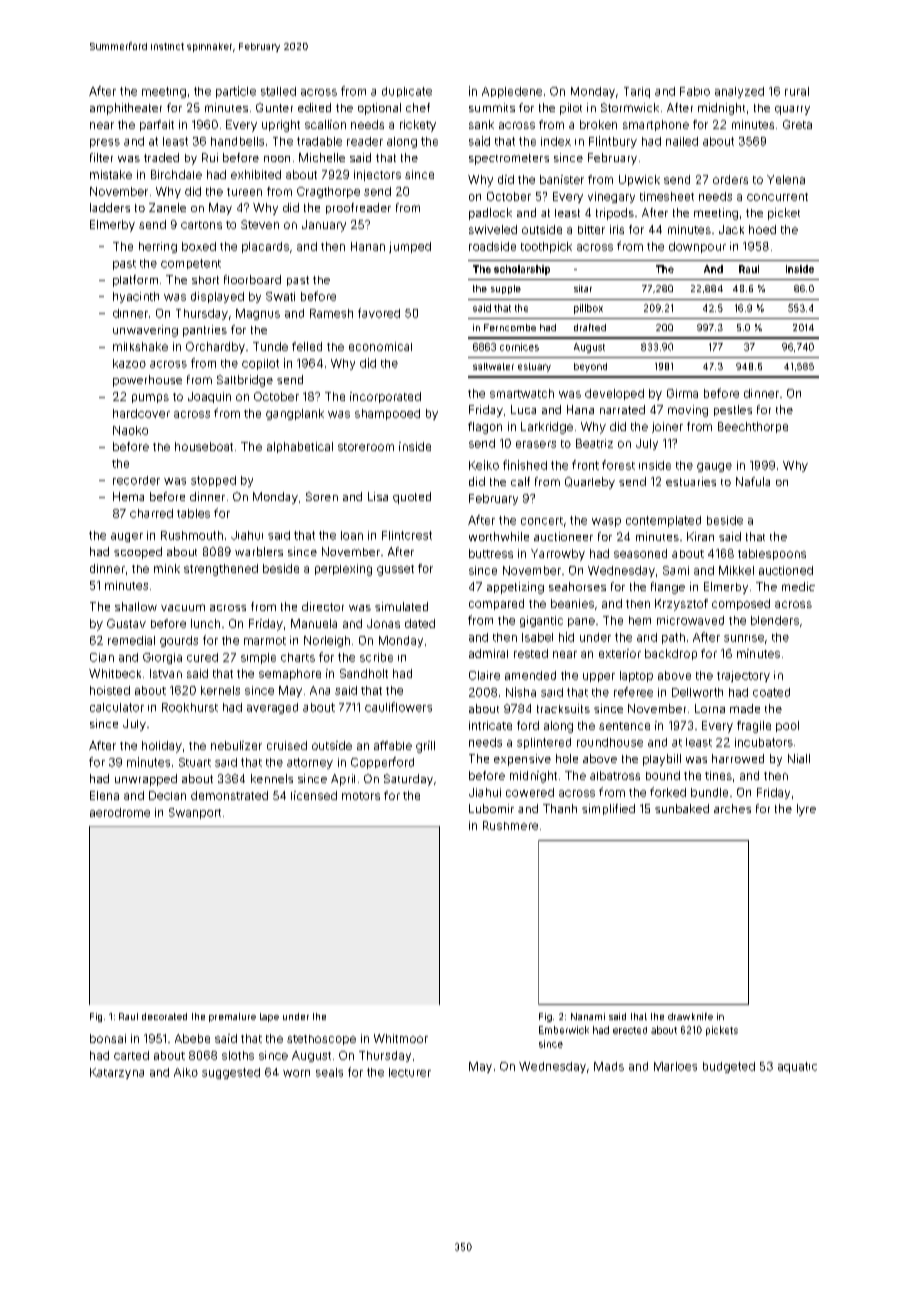 The width and height of the page is (908, 1316). I want to click on cured, so click(202, 657).
